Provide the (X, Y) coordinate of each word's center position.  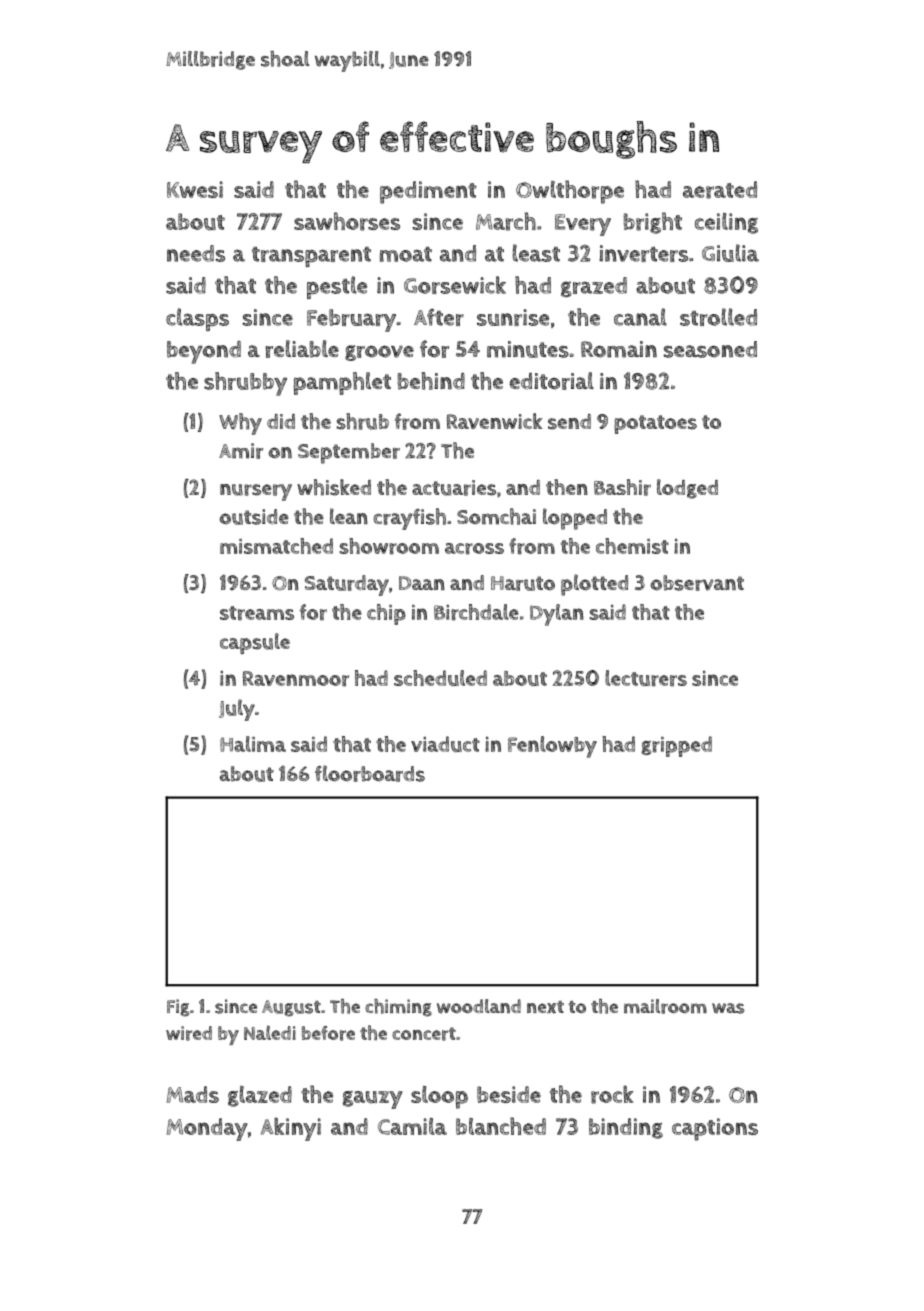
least (536, 253)
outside (254, 517)
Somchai (496, 516)
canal (640, 317)
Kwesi (195, 189)
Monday (207, 1129)
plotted (594, 585)
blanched (501, 1126)
